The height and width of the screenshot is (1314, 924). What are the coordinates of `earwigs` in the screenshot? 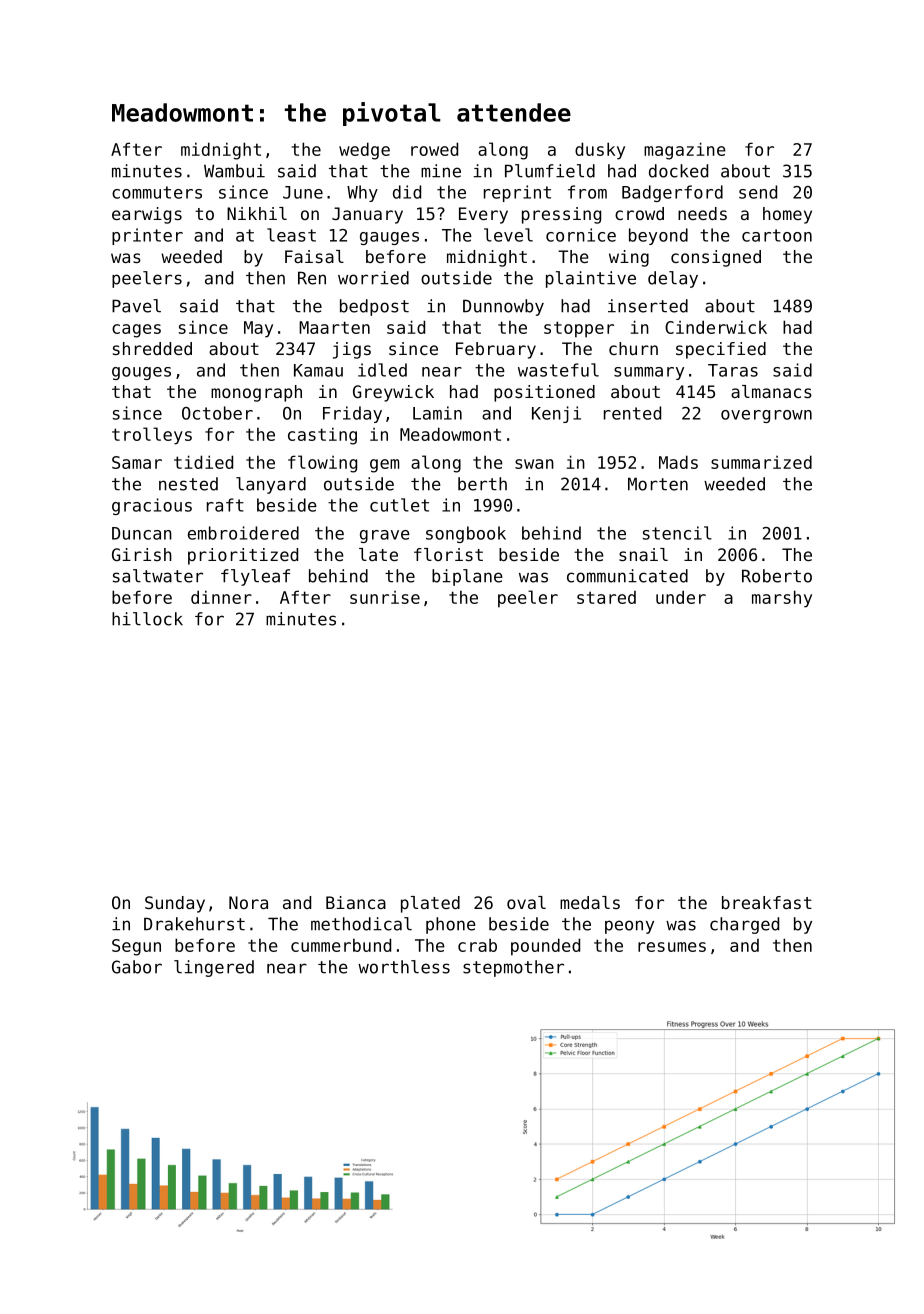 It's located at (147, 215).
